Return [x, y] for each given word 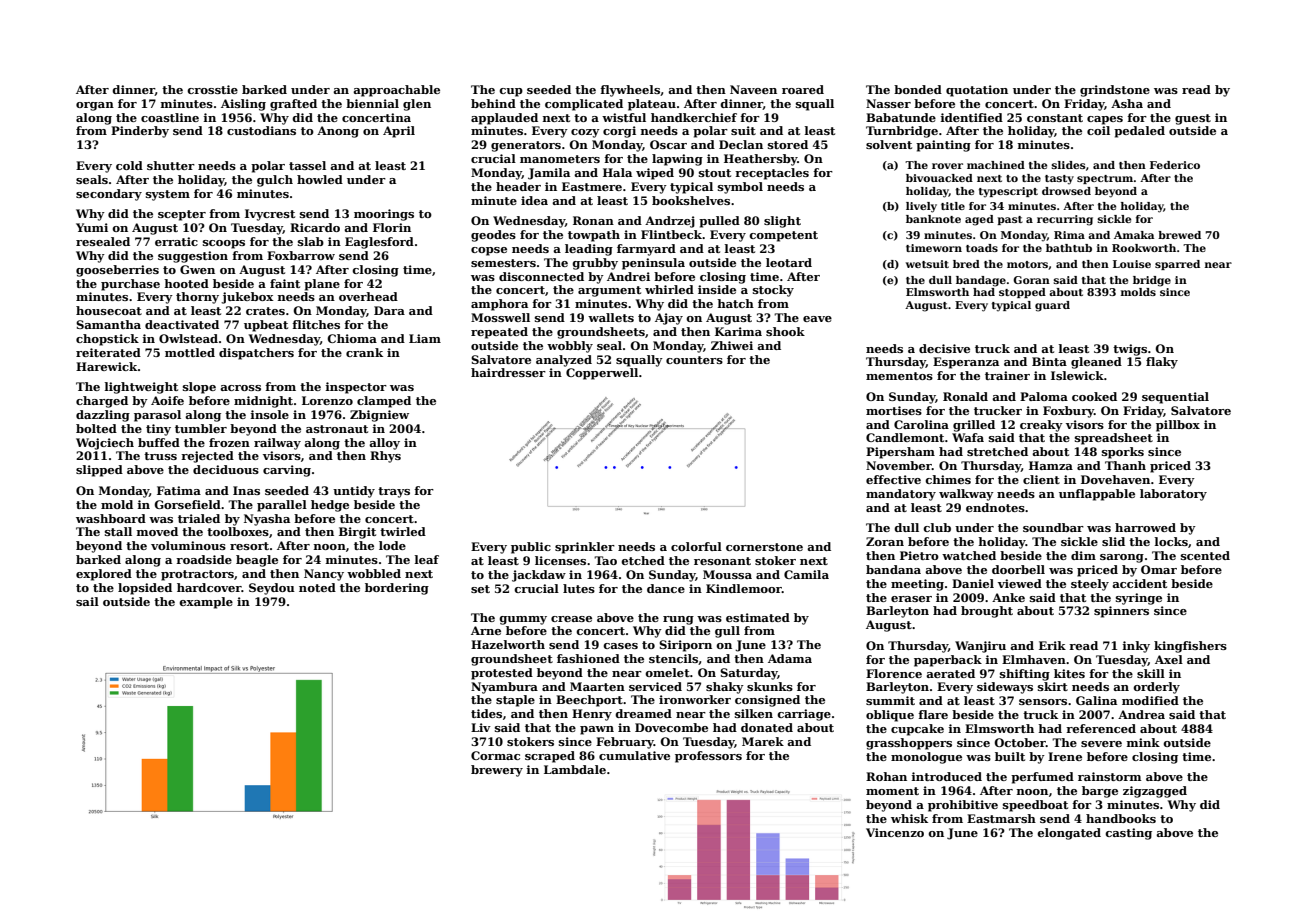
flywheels [630, 91]
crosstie [212, 89]
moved [157, 531]
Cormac [495, 755]
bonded [918, 89]
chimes [948, 479]
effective [893, 479]
